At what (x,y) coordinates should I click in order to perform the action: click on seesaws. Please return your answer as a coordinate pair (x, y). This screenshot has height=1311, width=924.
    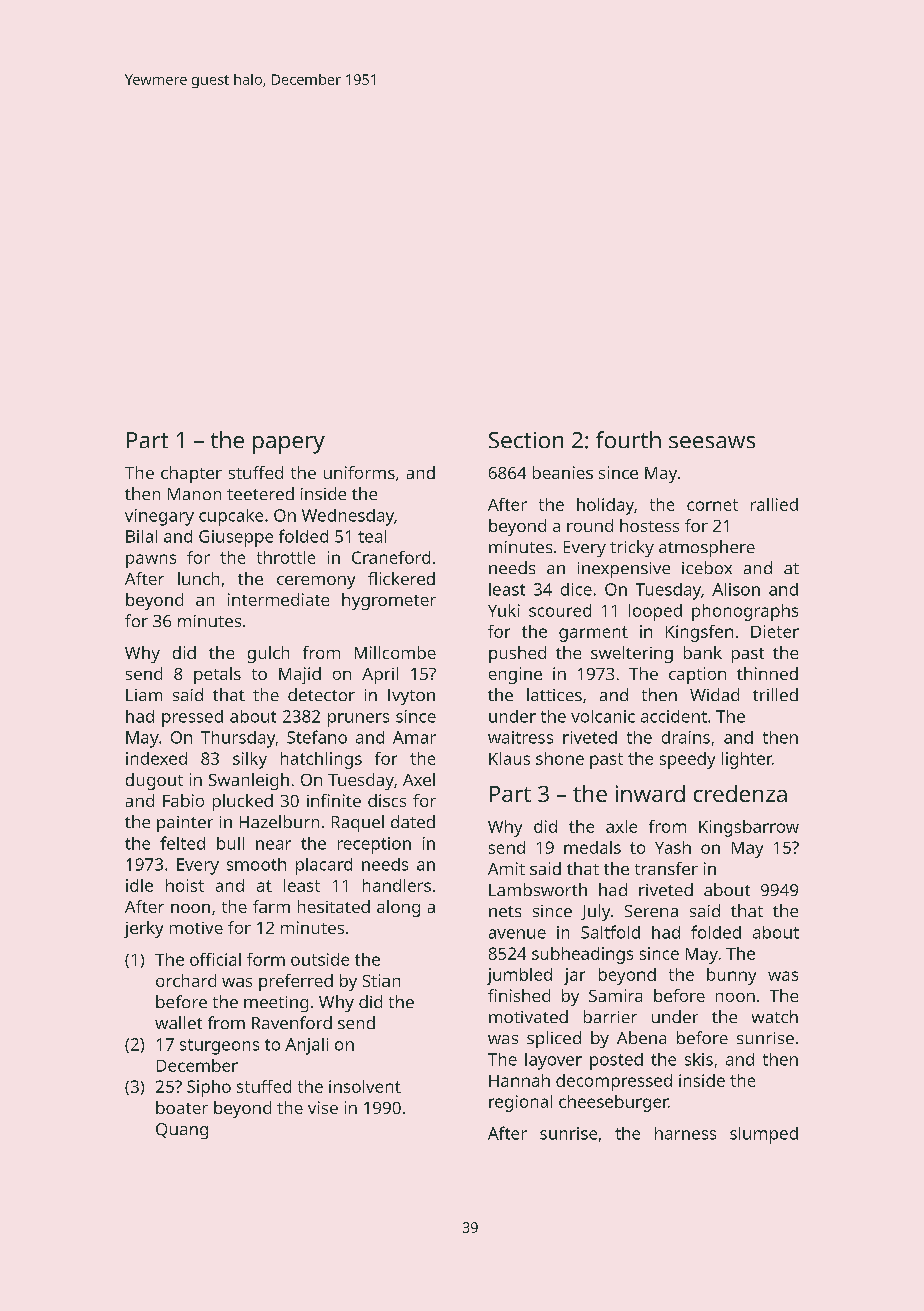
    Looking at the image, I should click on (712, 442).
